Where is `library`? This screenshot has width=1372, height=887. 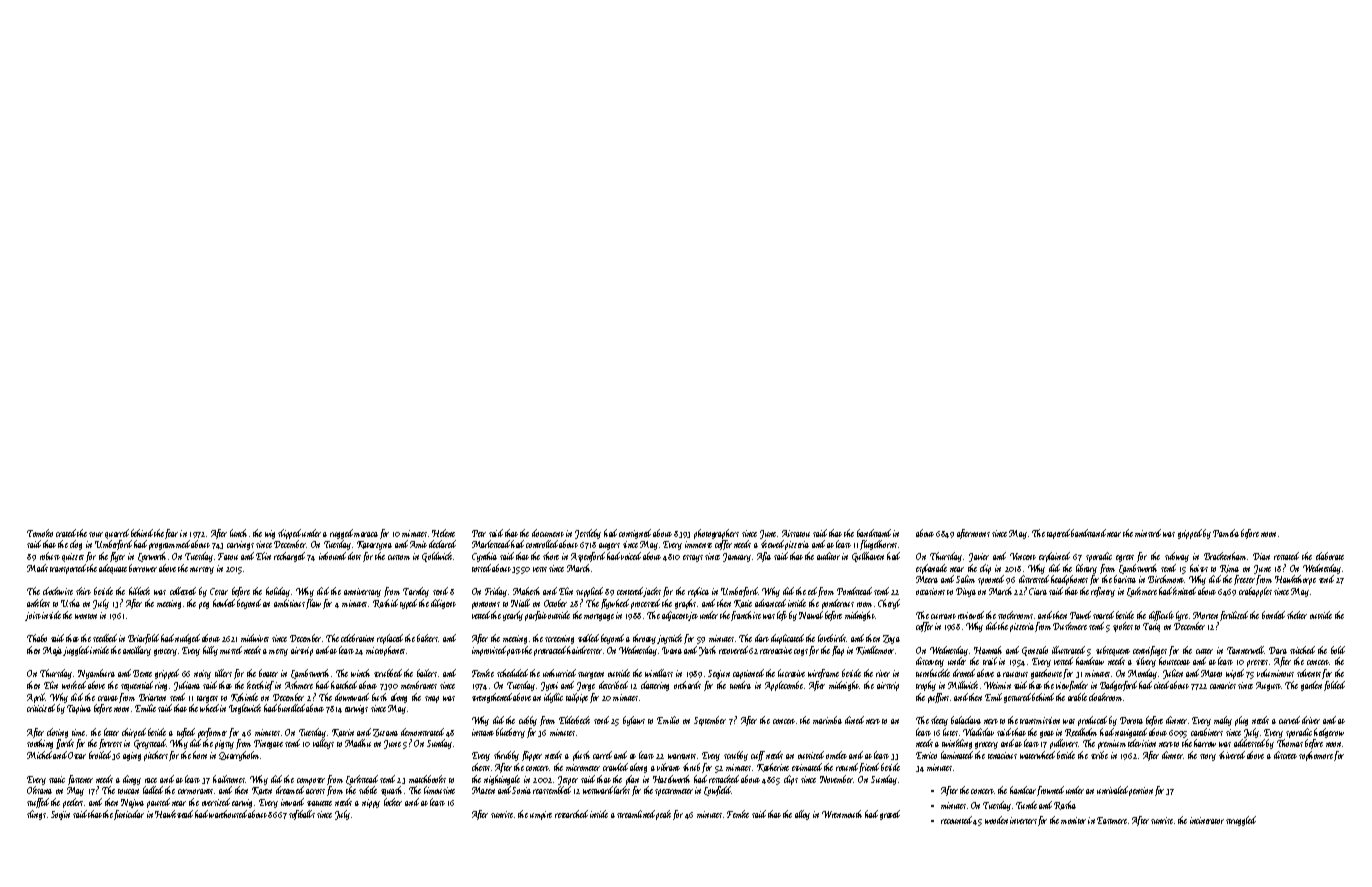 library is located at coordinates (1086, 569).
